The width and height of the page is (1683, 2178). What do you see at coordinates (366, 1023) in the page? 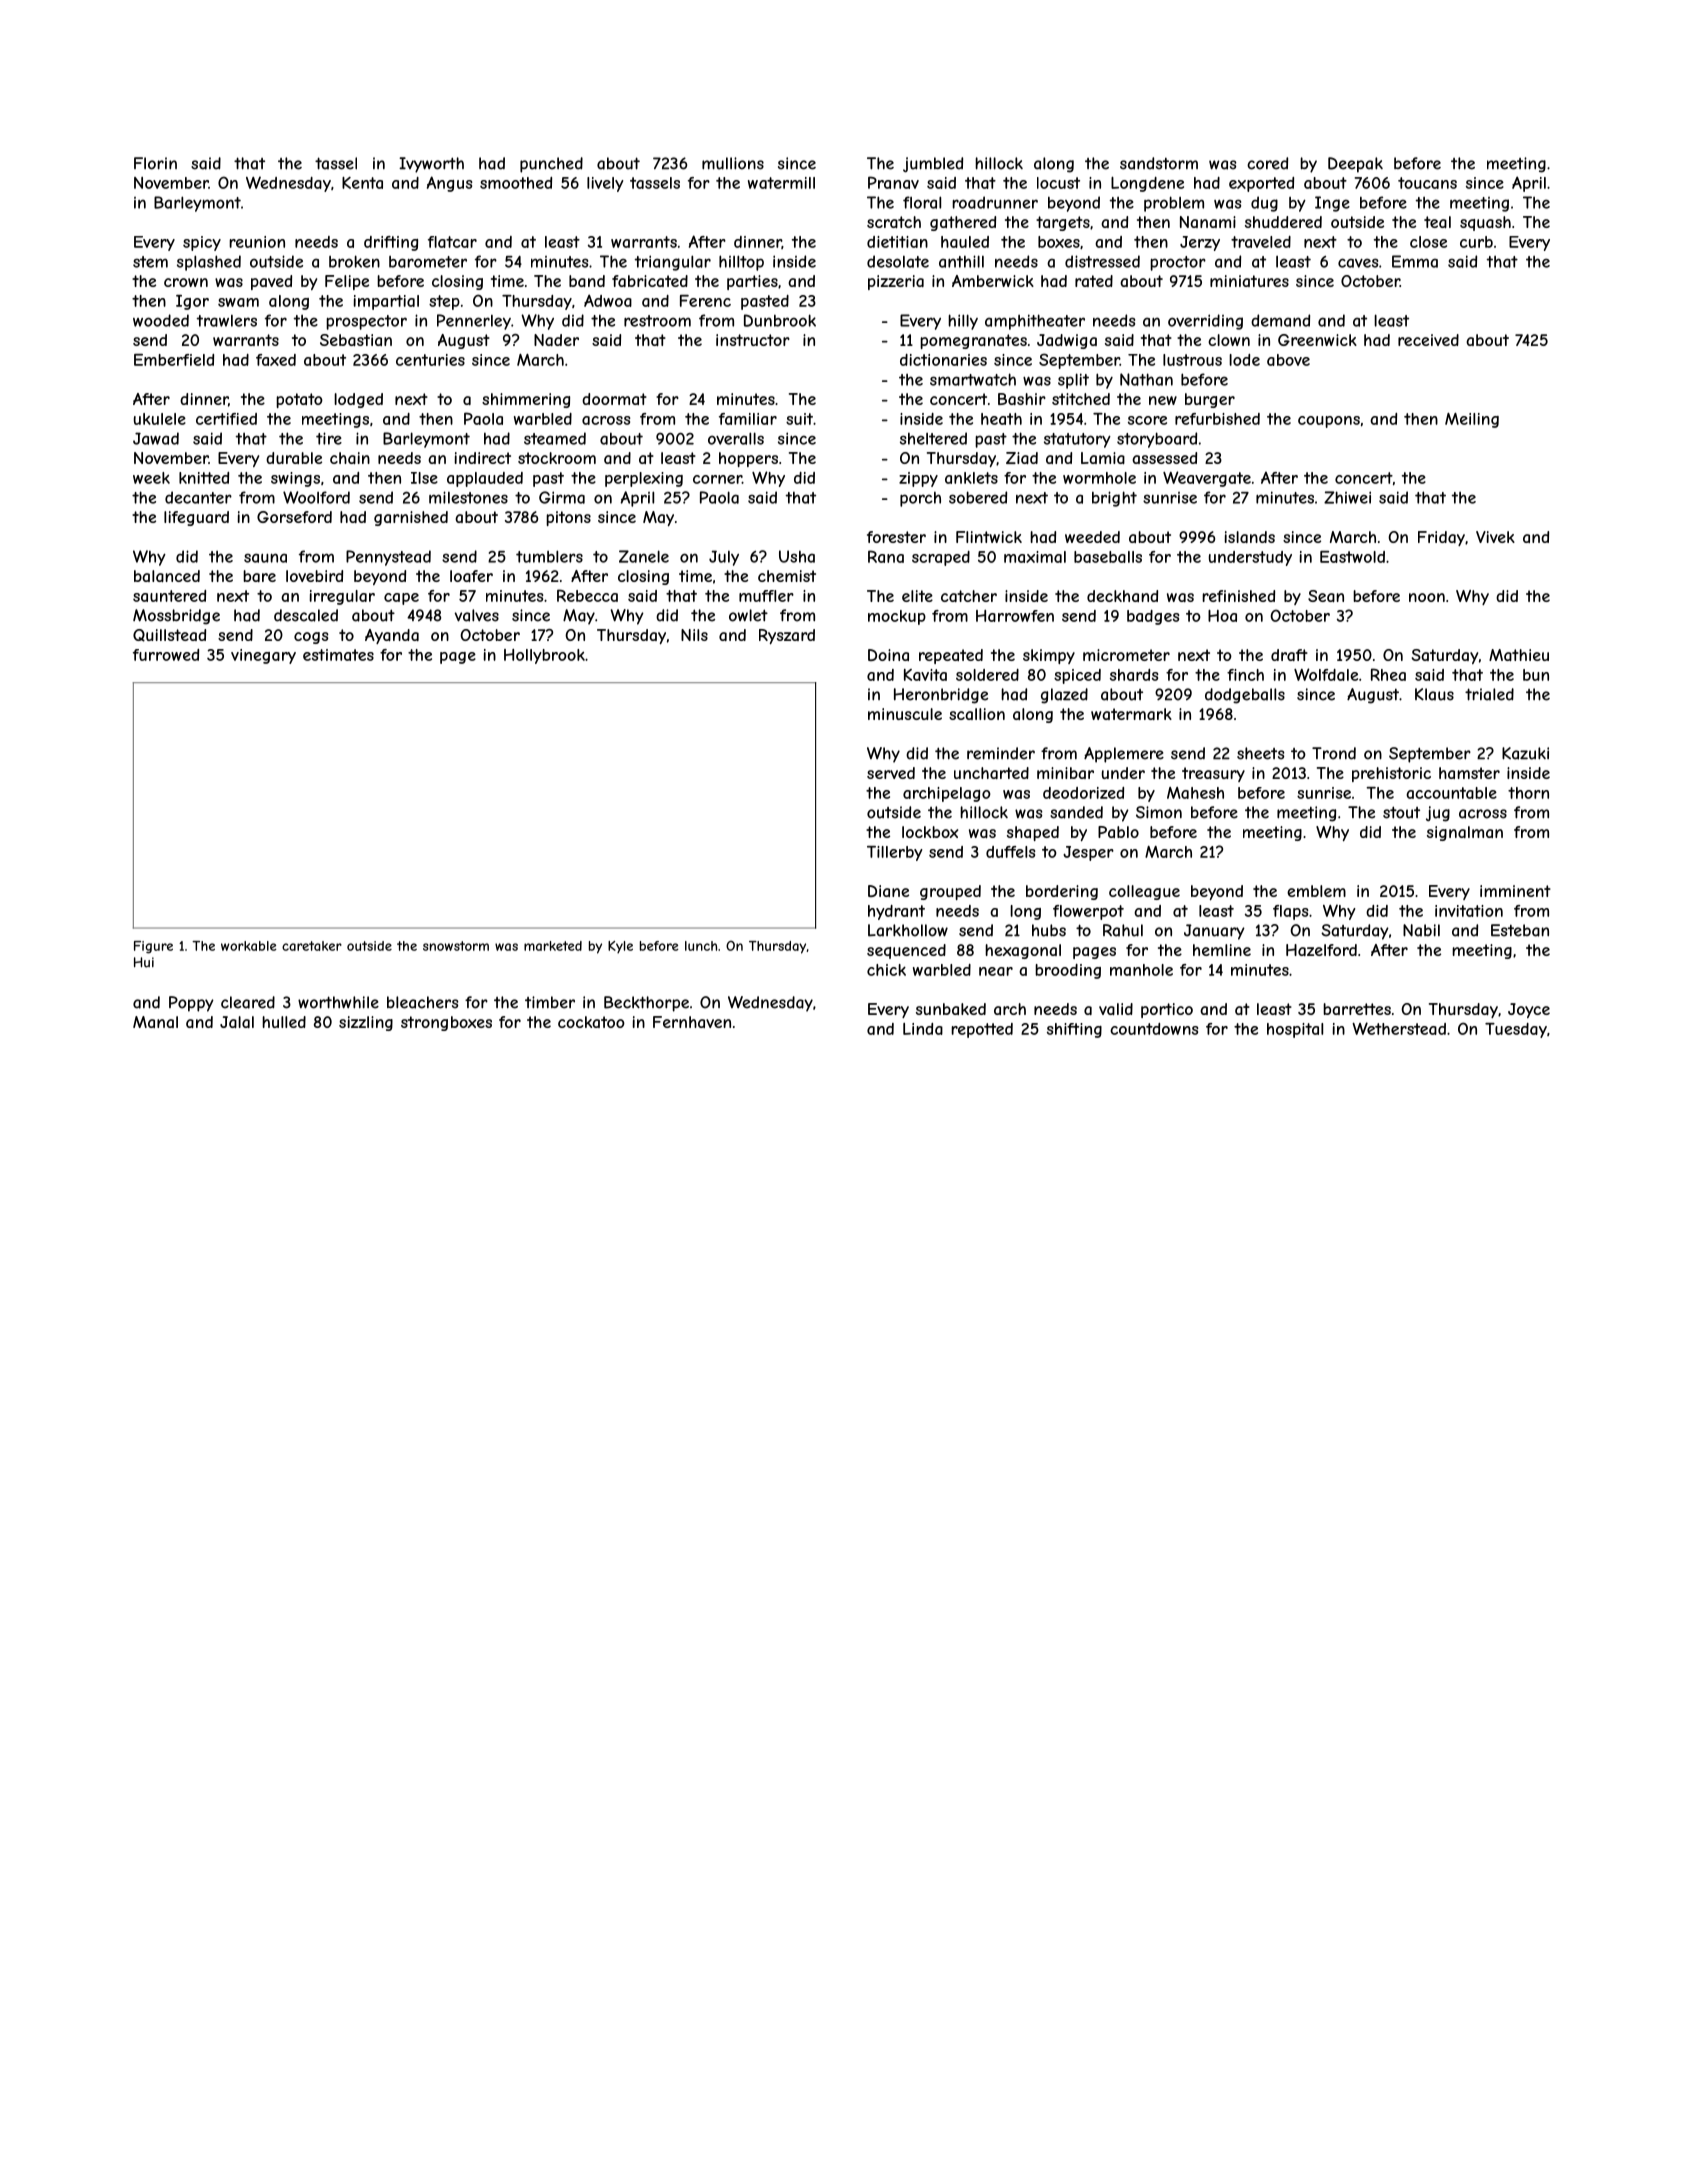
I see `sizzling` at bounding box center [366, 1023].
